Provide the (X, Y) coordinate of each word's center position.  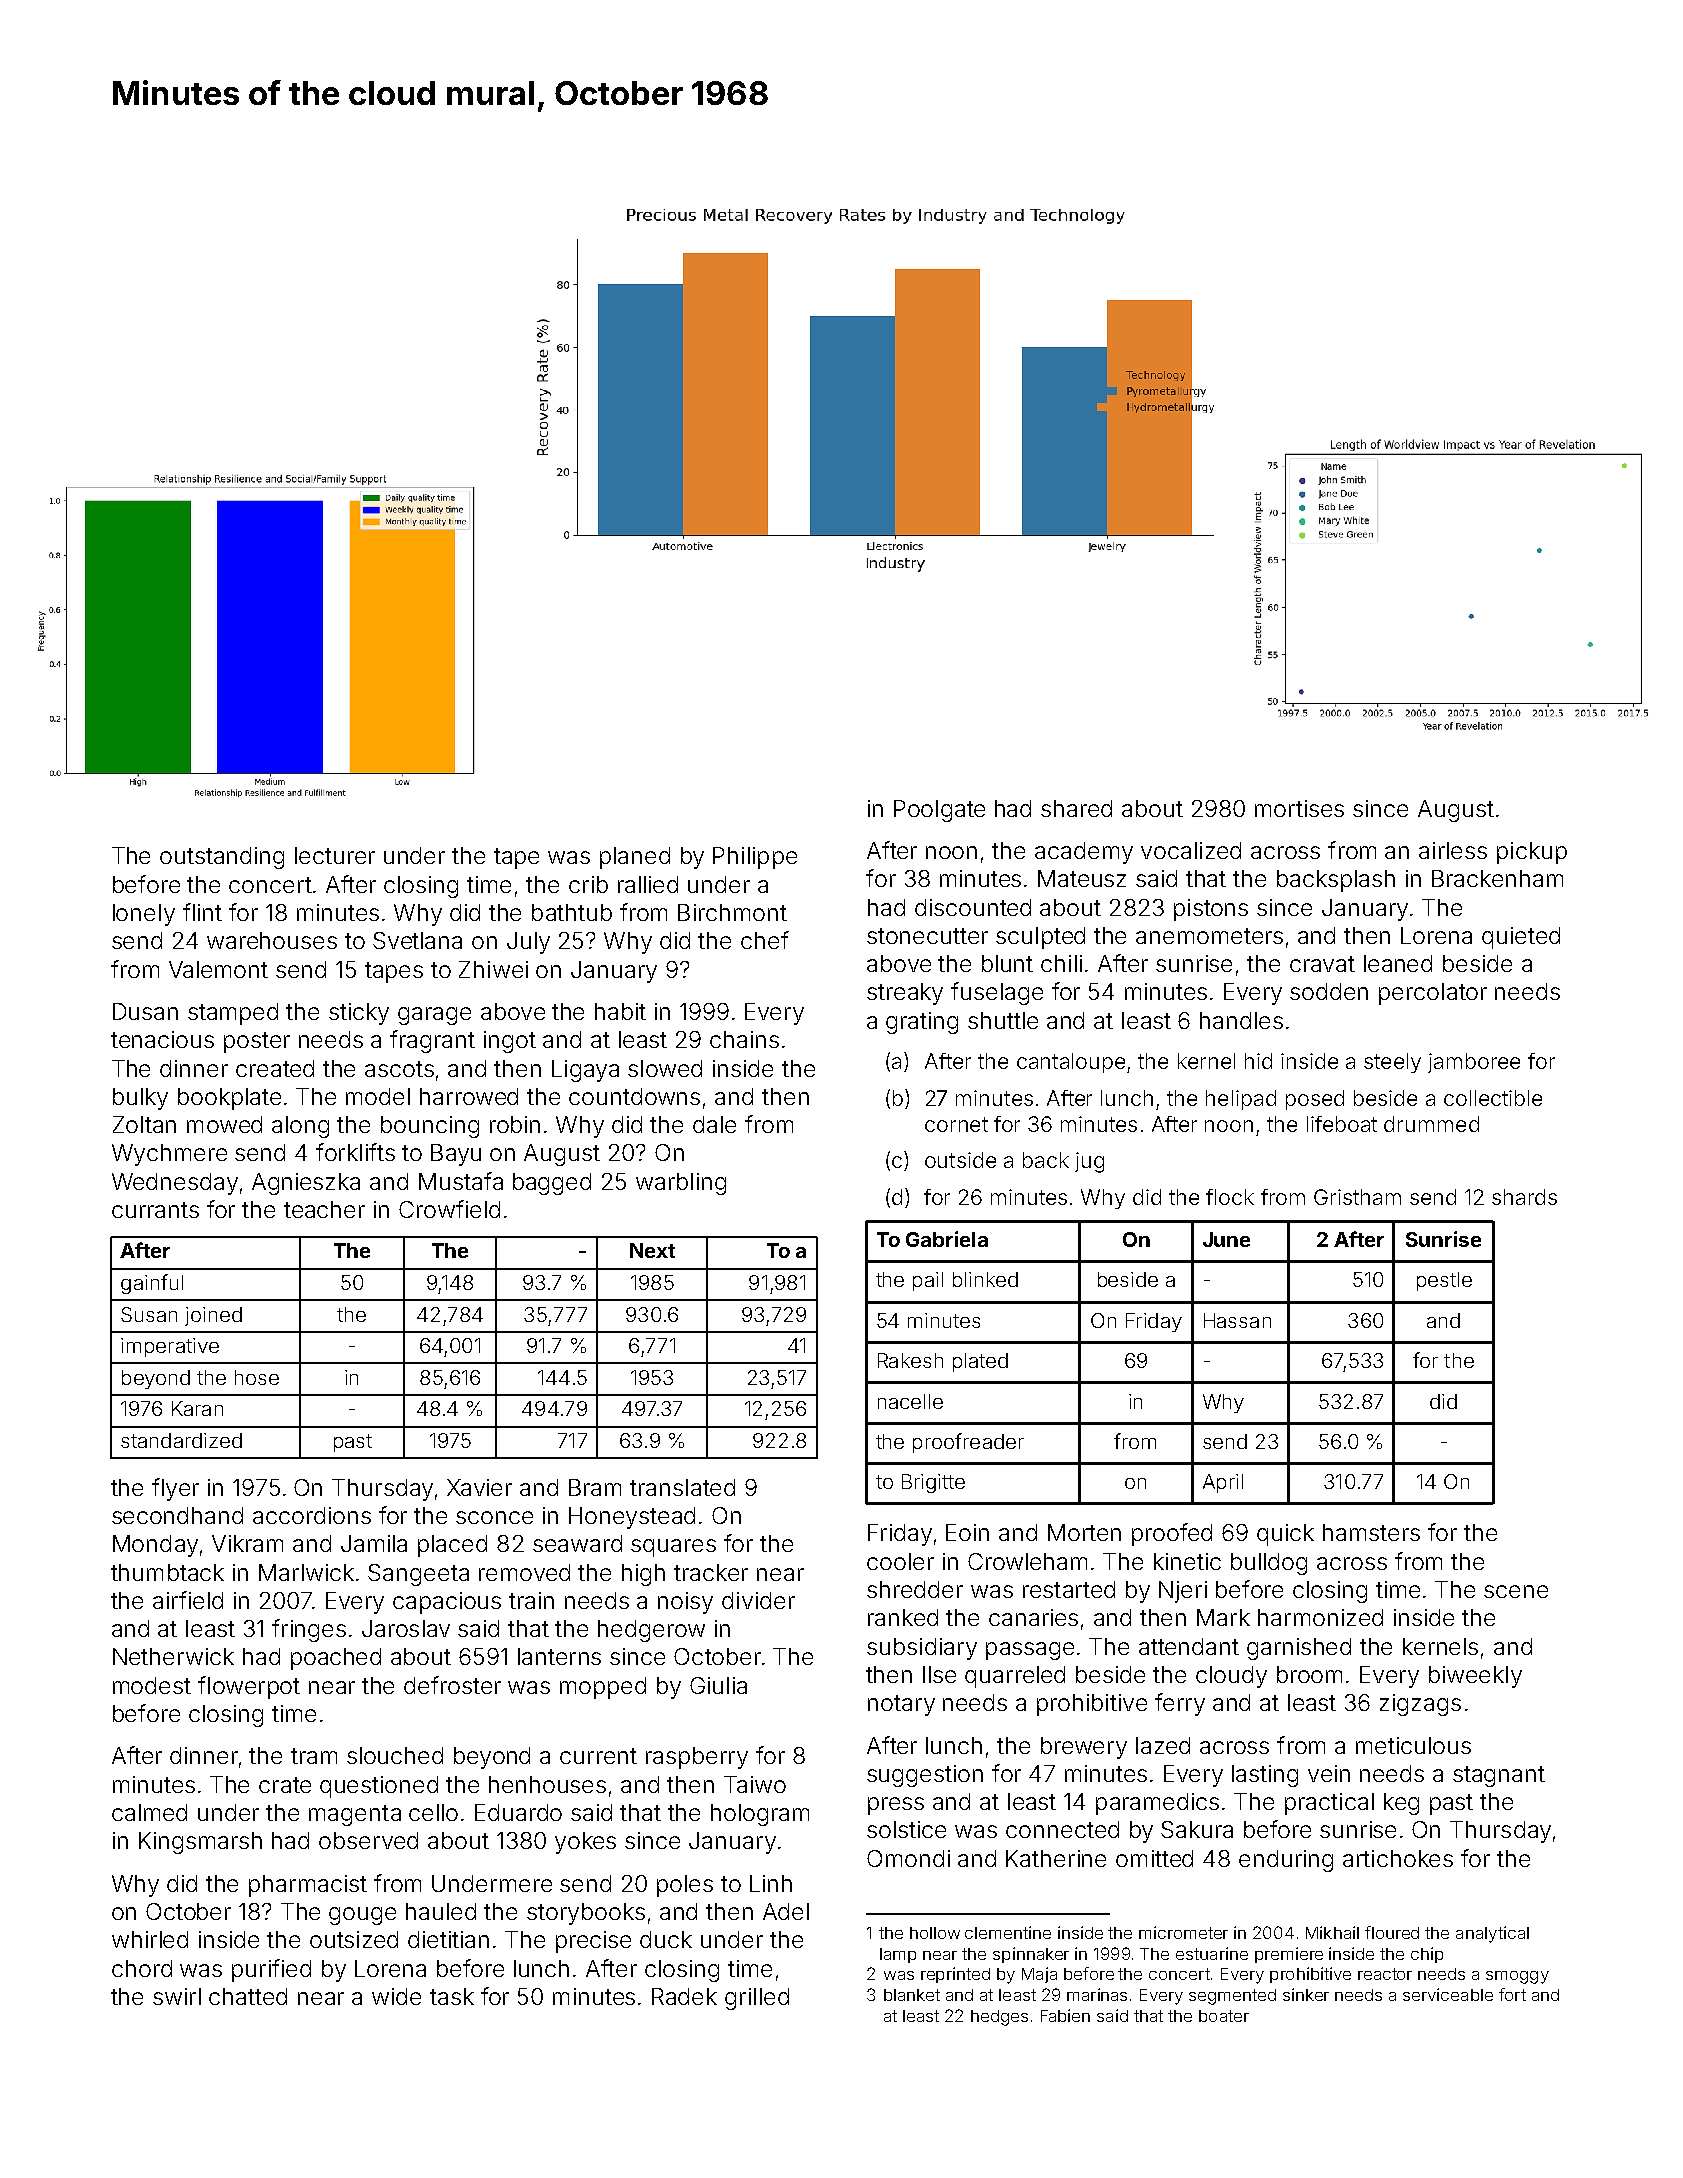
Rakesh (910, 1360)
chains (744, 1039)
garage (434, 1016)
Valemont (218, 969)
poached (336, 1659)
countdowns (634, 1096)
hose (257, 1377)
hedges (999, 2018)
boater (1224, 2016)
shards (1524, 1197)
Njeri (1183, 1592)
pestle (1444, 1281)
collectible (1493, 1098)
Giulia (718, 1685)
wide (396, 1996)
